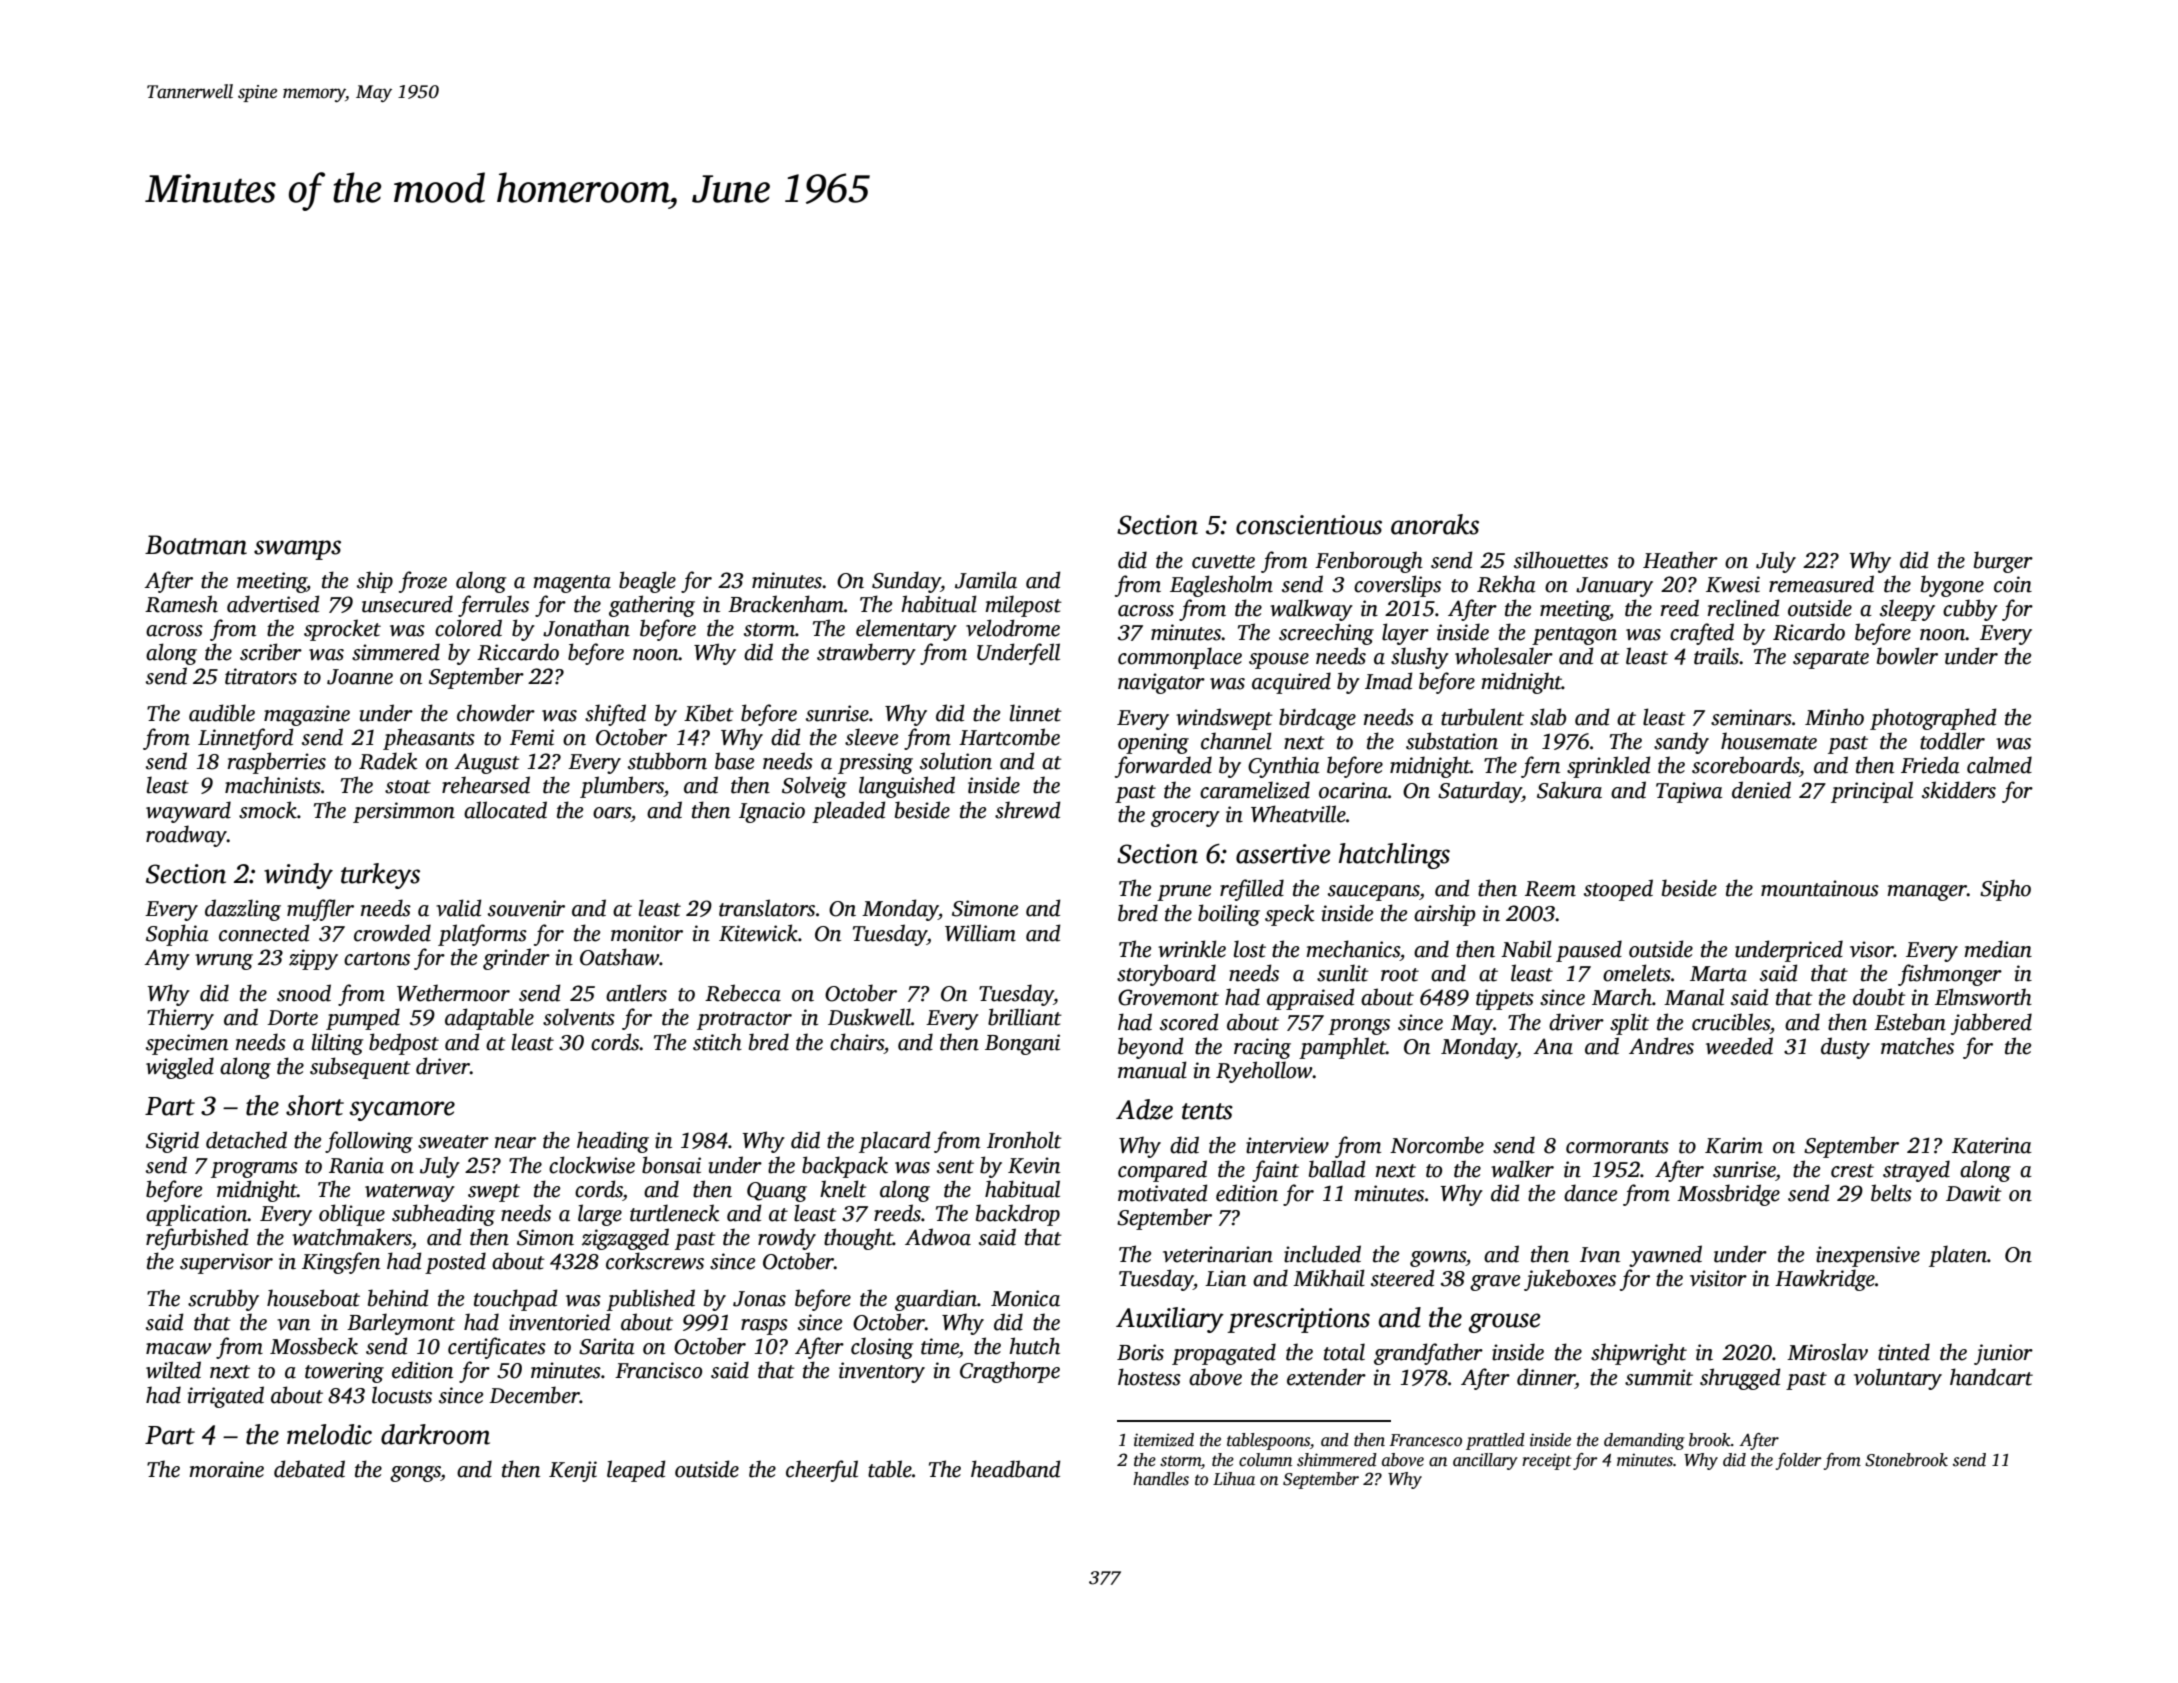  I want to click on handles, so click(1161, 1479).
